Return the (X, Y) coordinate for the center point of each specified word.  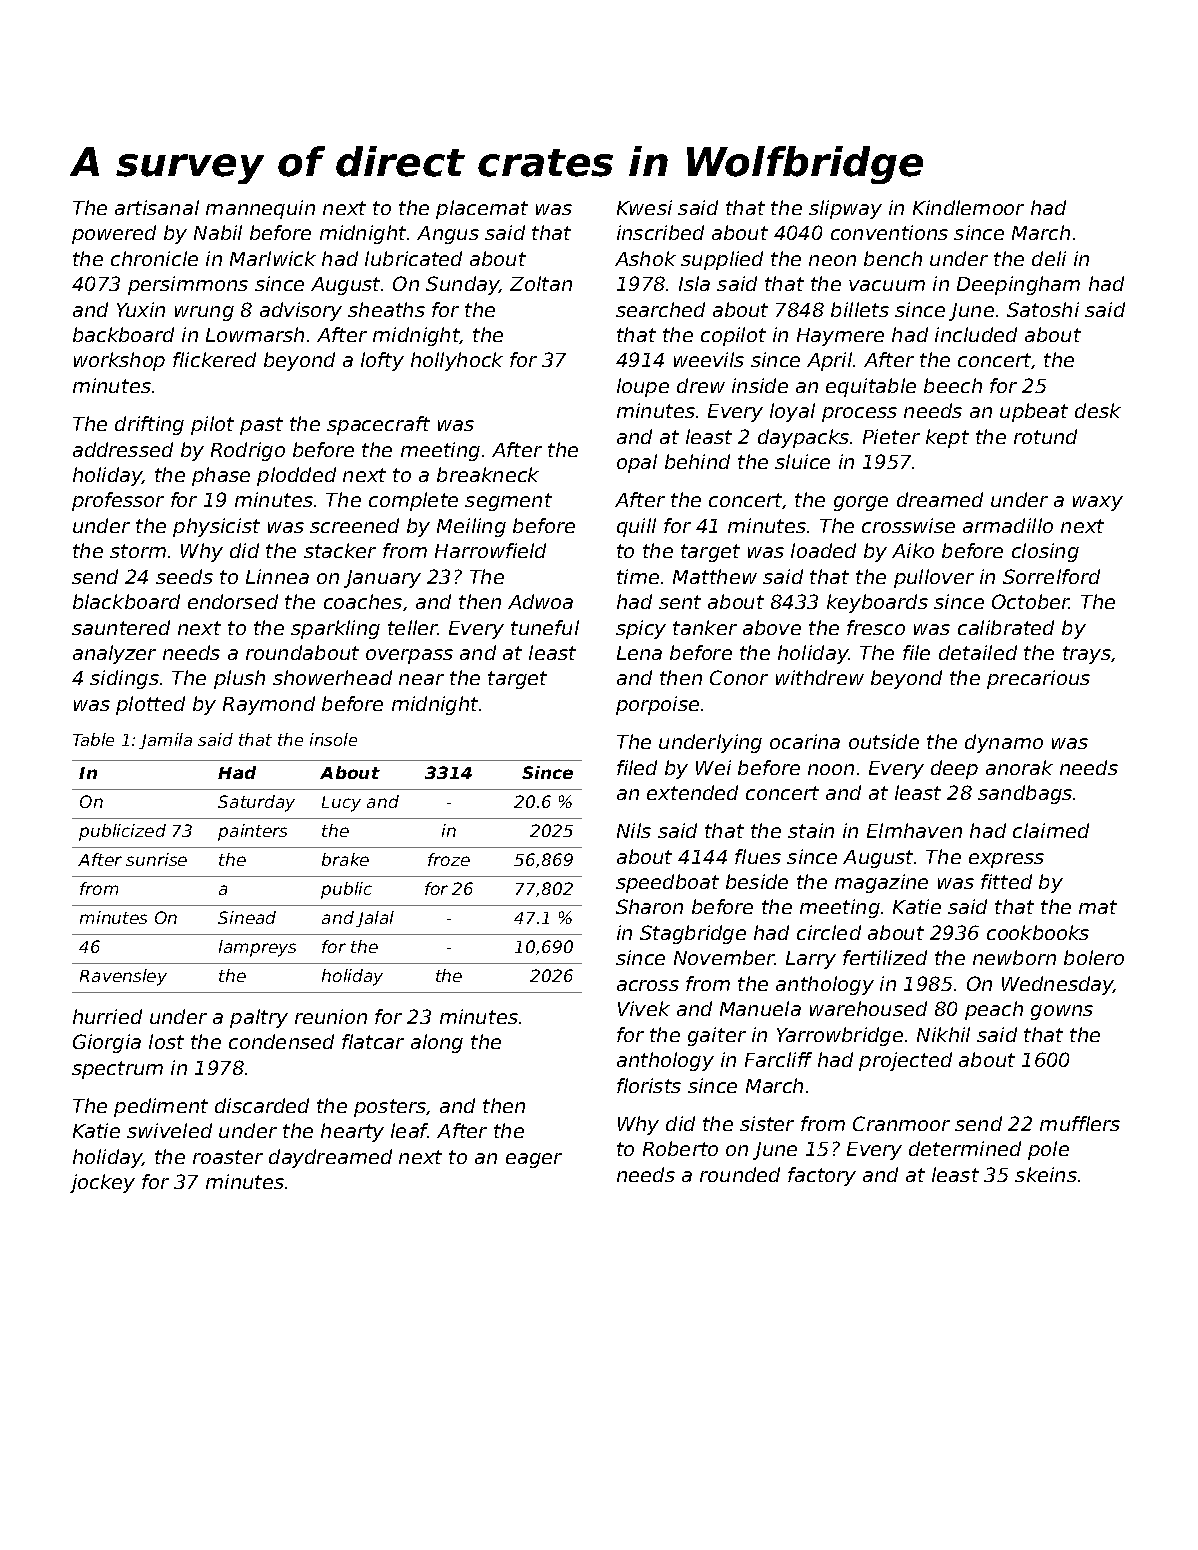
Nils (634, 830)
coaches (363, 601)
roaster (228, 1157)
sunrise (156, 859)
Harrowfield (490, 550)
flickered (214, 359)
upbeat (1034, 412)
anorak (1019, 767)
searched (660, 309)
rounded (740, 1174)
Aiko (913, 550)
